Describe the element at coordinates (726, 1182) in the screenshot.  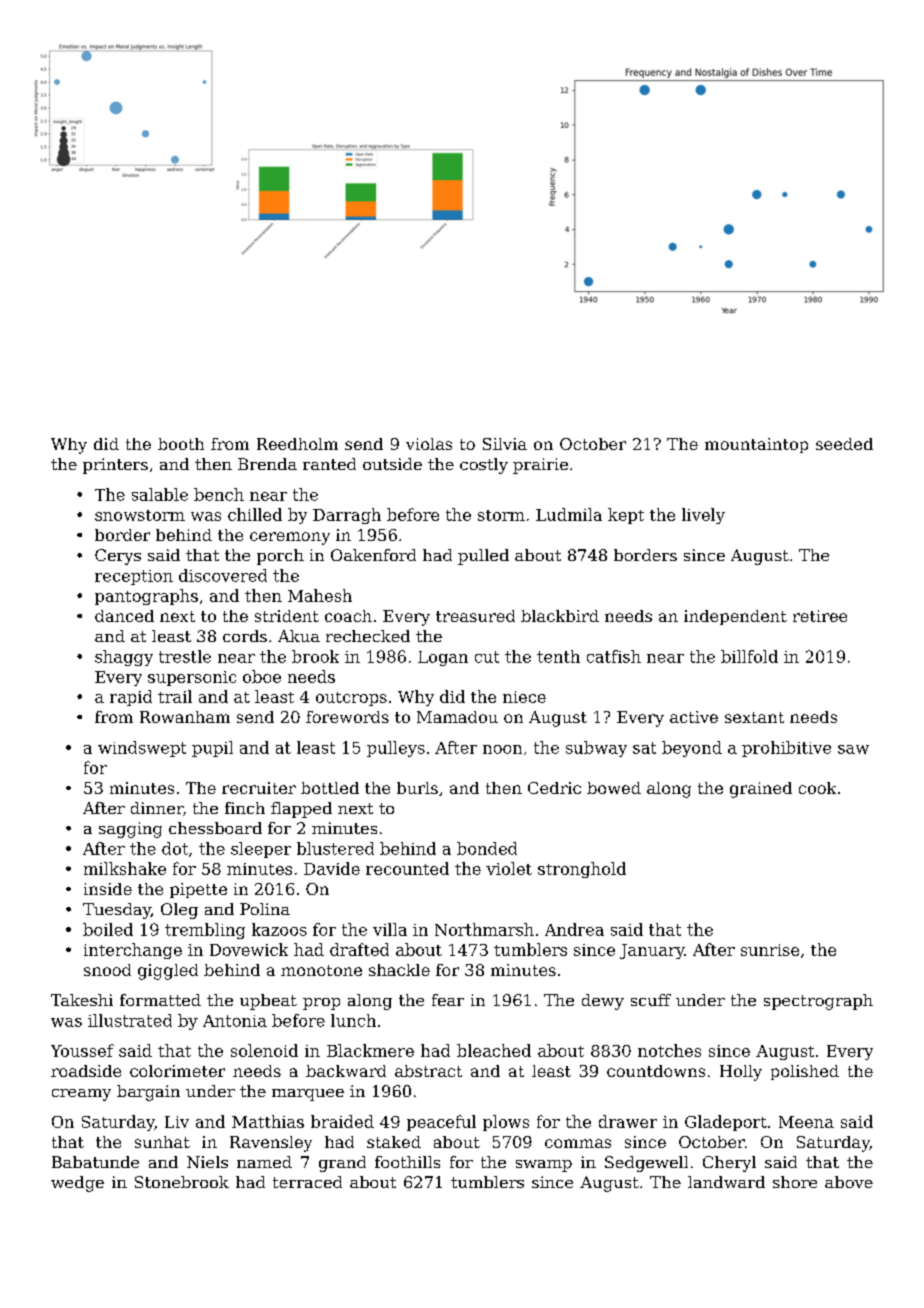
I see `landward` at that location.
